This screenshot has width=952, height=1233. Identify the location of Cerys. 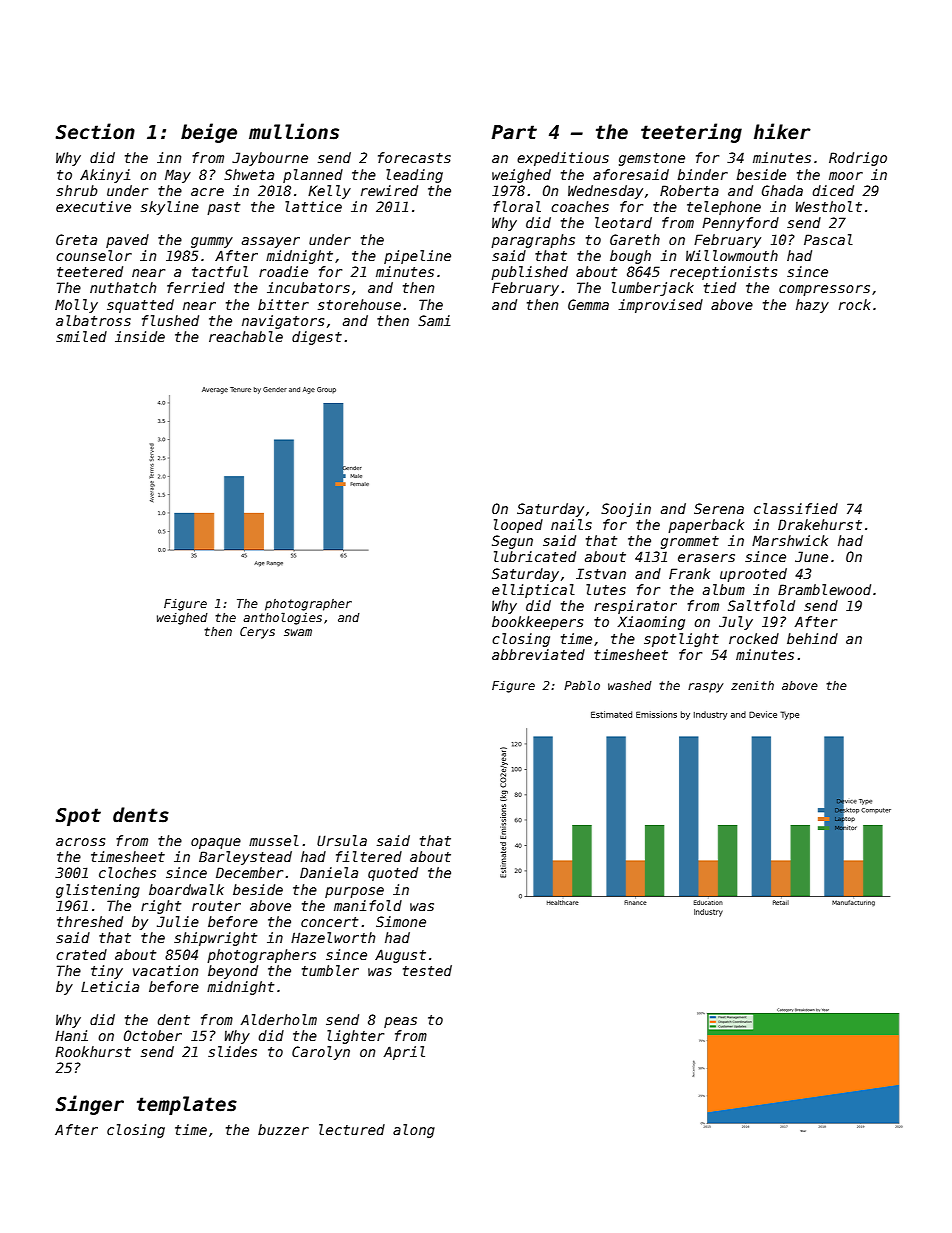
(257, 633).
